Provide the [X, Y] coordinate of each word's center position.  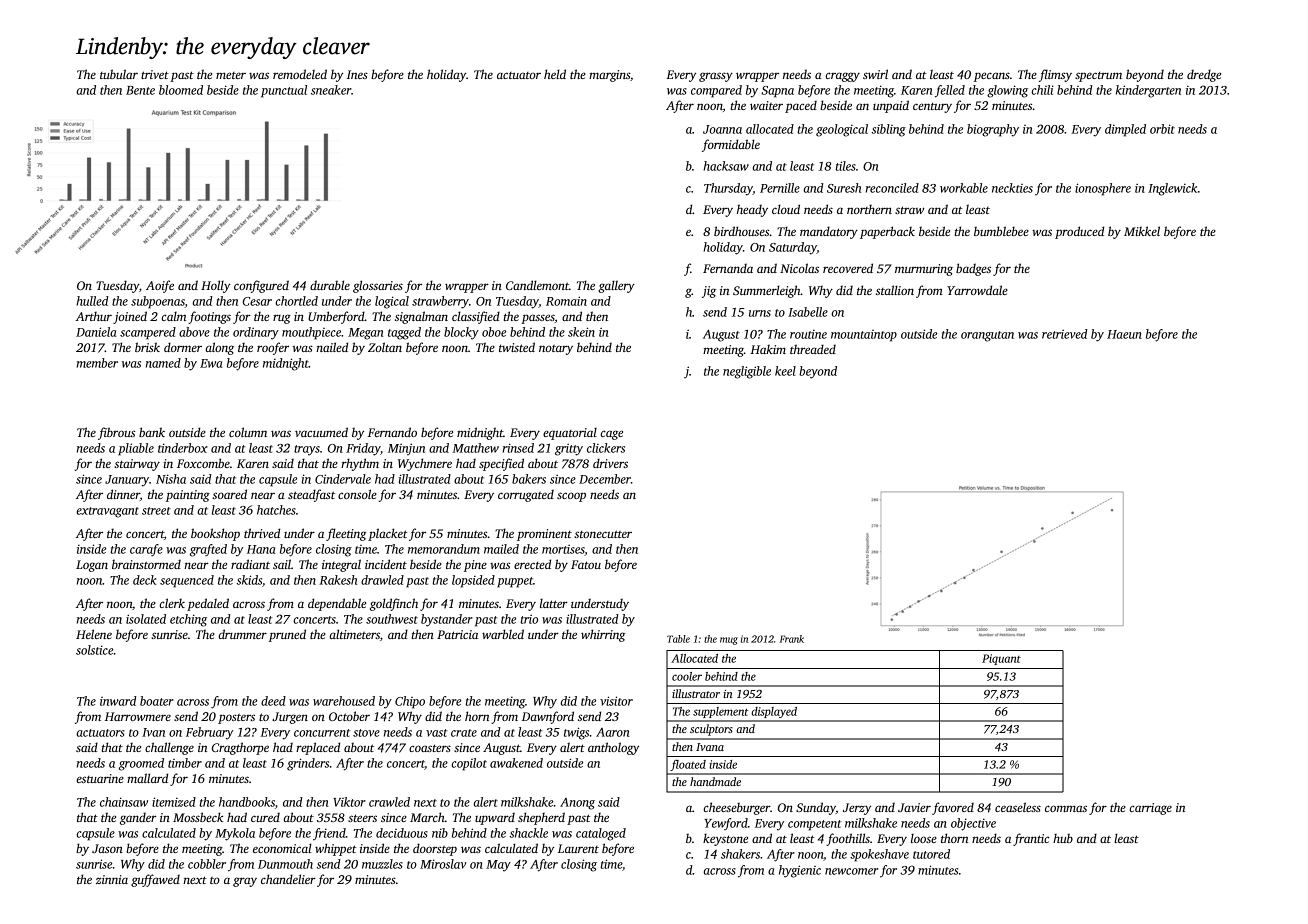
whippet [336, 849]
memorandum [444, 549]
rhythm [360, 464]
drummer [243, 634]
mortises [563, 550]
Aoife [160, 286]
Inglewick [1172, 189]
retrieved [1064, 334]
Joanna [722, 129]
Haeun [1124, 334]
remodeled [300, 74]
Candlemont [537, 285]
